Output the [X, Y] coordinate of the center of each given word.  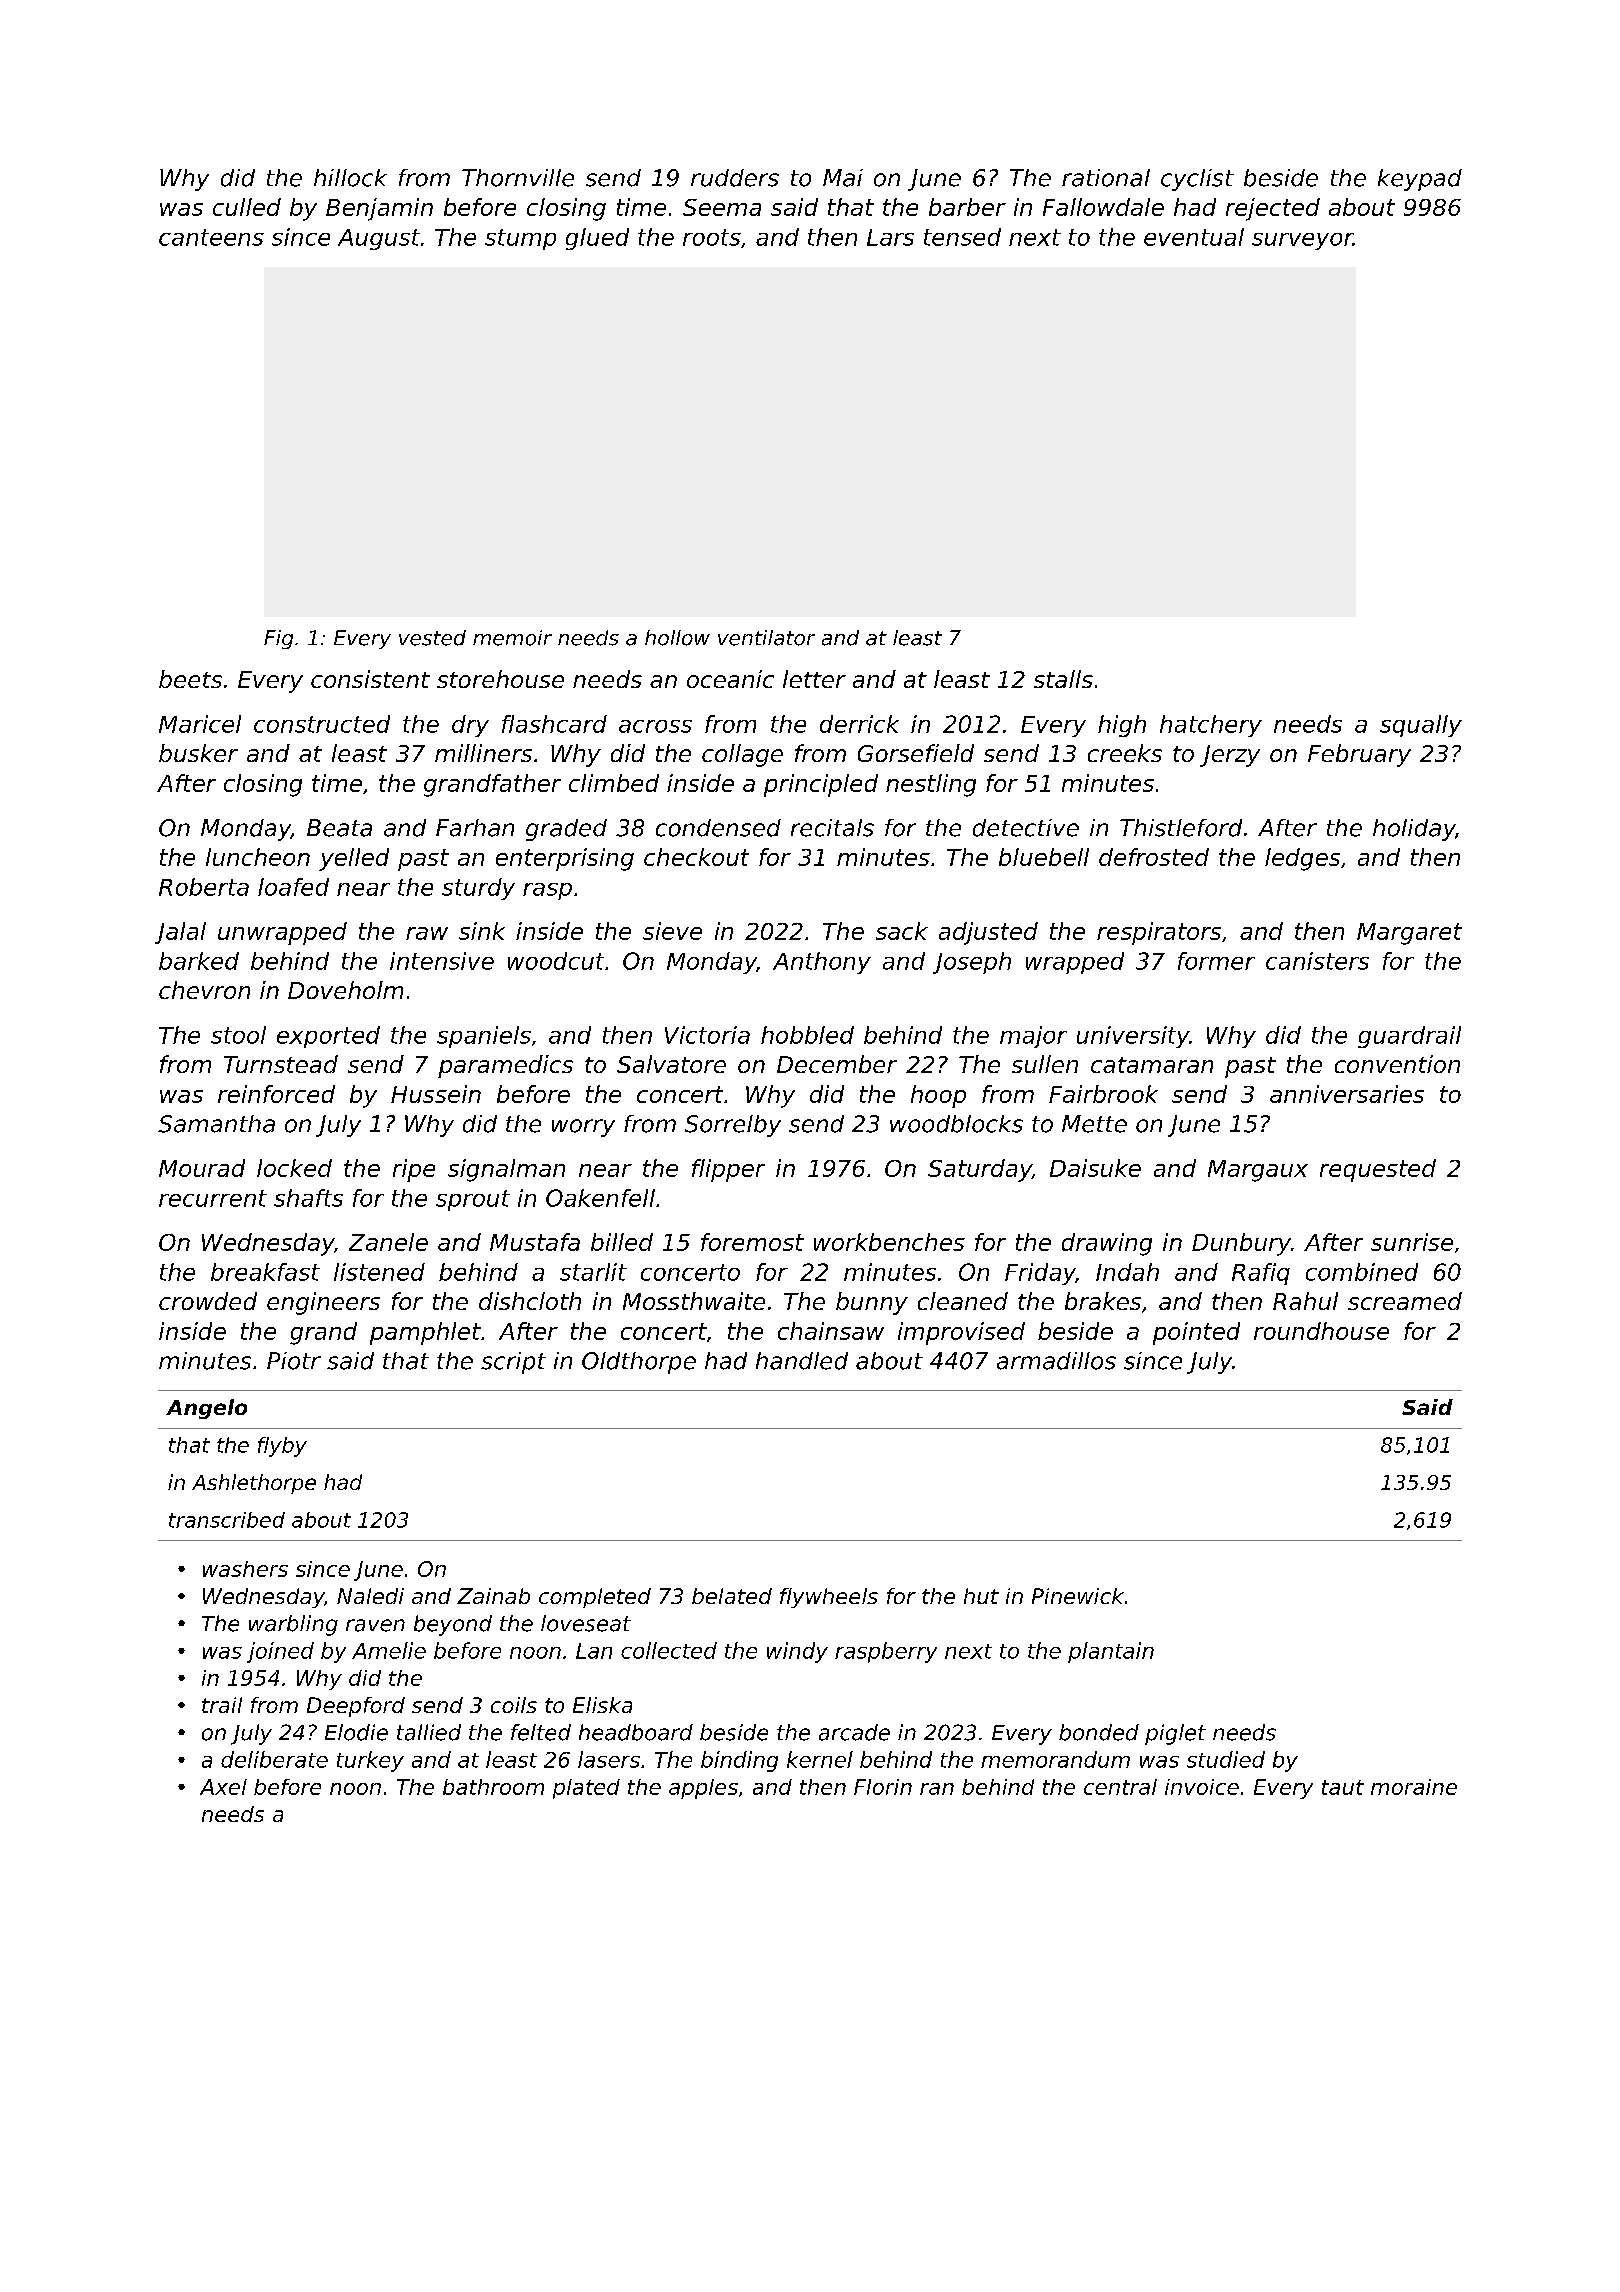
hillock [350, 178]
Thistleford [1181, 828]
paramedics [505, 1066]
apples [703, 1789]
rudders [735, 178]
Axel [223, 1787]
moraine [1414, 1787]
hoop [938, 1096]
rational [1106, 178]
